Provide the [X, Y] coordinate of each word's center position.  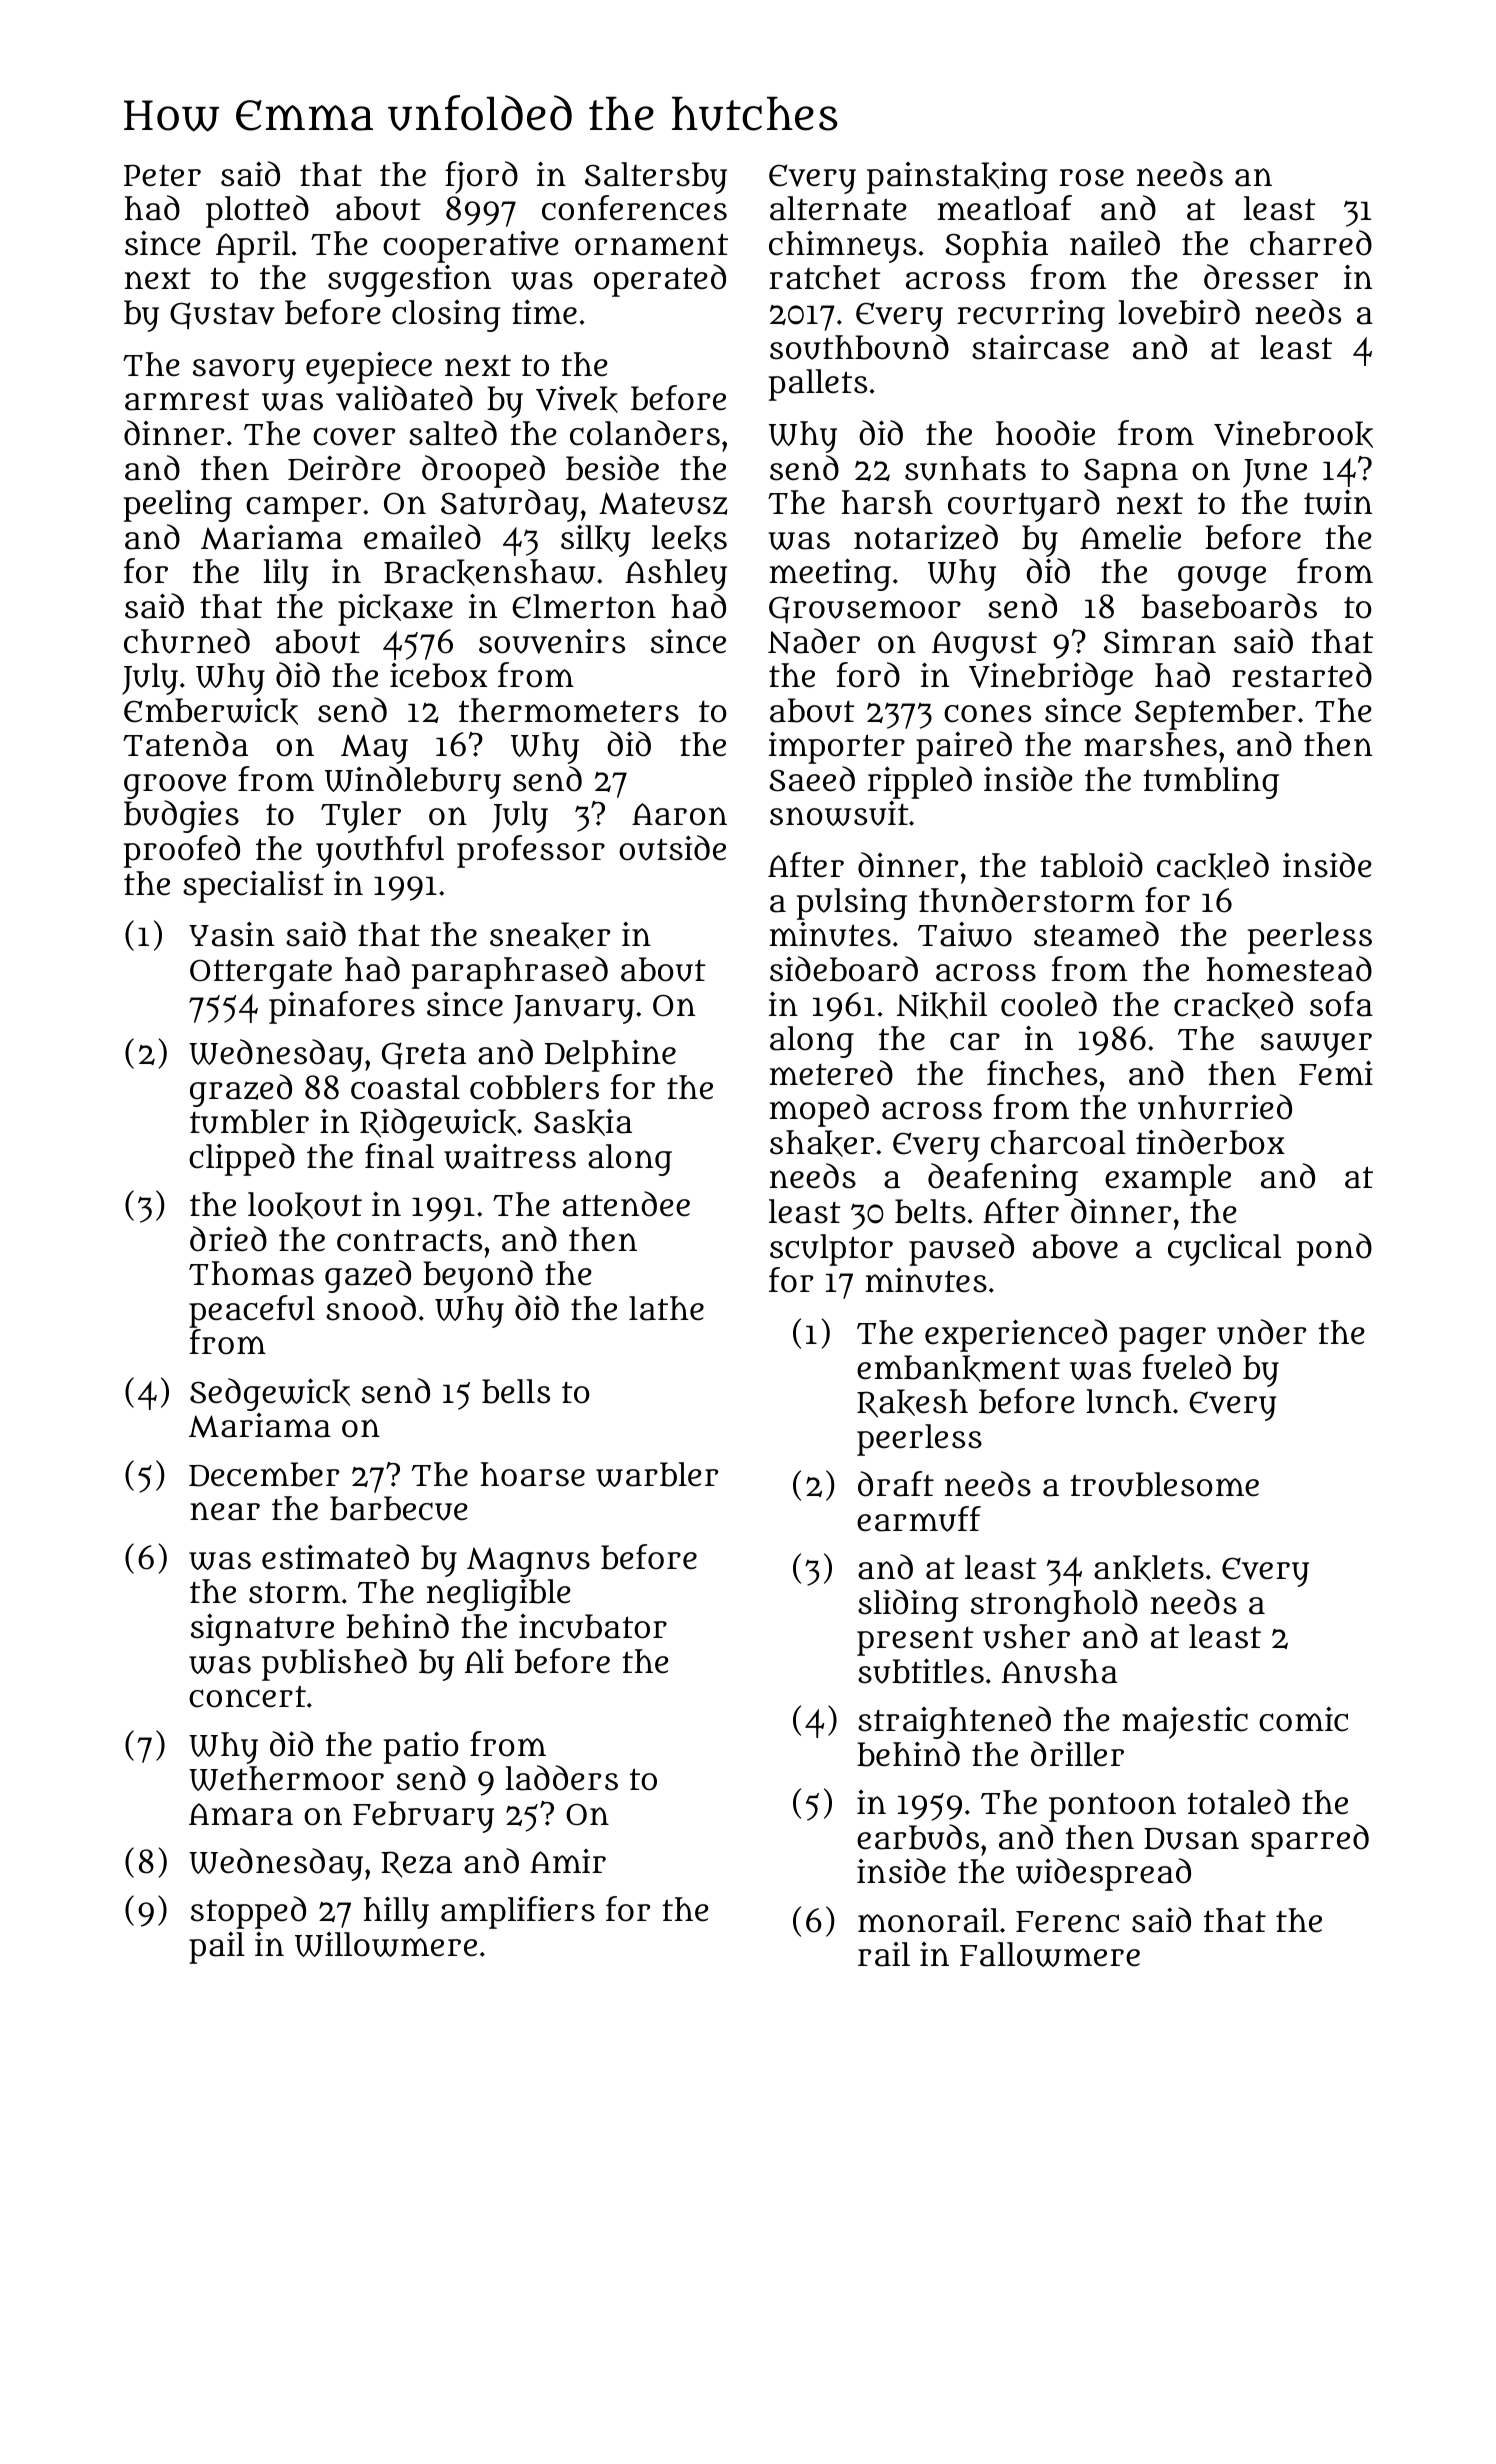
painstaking [957, 178]
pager [1162, 1339]
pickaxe [395, 610]
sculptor [831, 1250]
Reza [416, 1864]
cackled [1213, 866]
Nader [814, 641]
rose [1091, 178]
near [225, 1511]
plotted [257, 211]
